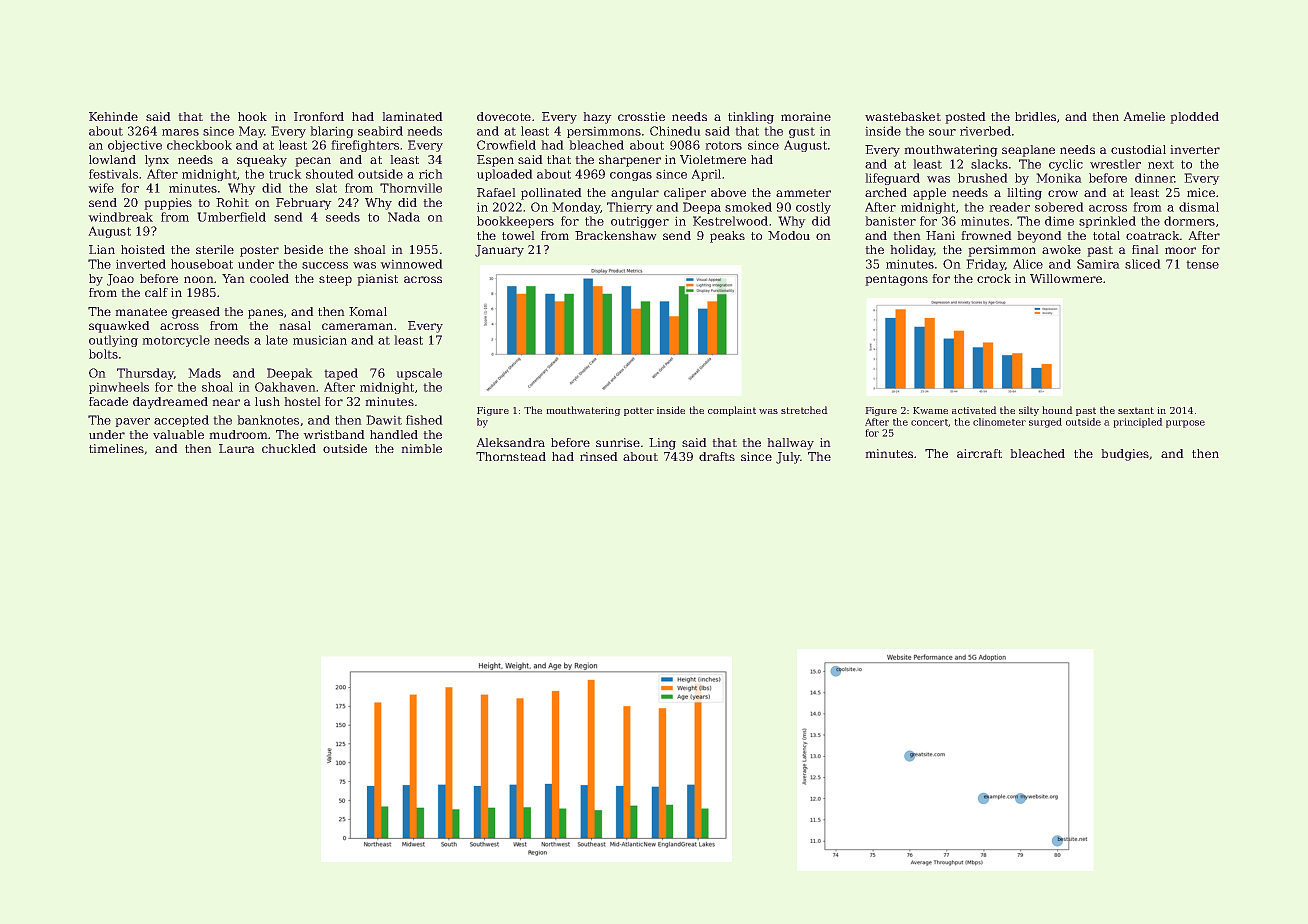 This screenshot has width=1308, height=924. What do you see at coordinates (804, 410) in the screenshot?
I see `stretched` at bounding box center [804, 410].
